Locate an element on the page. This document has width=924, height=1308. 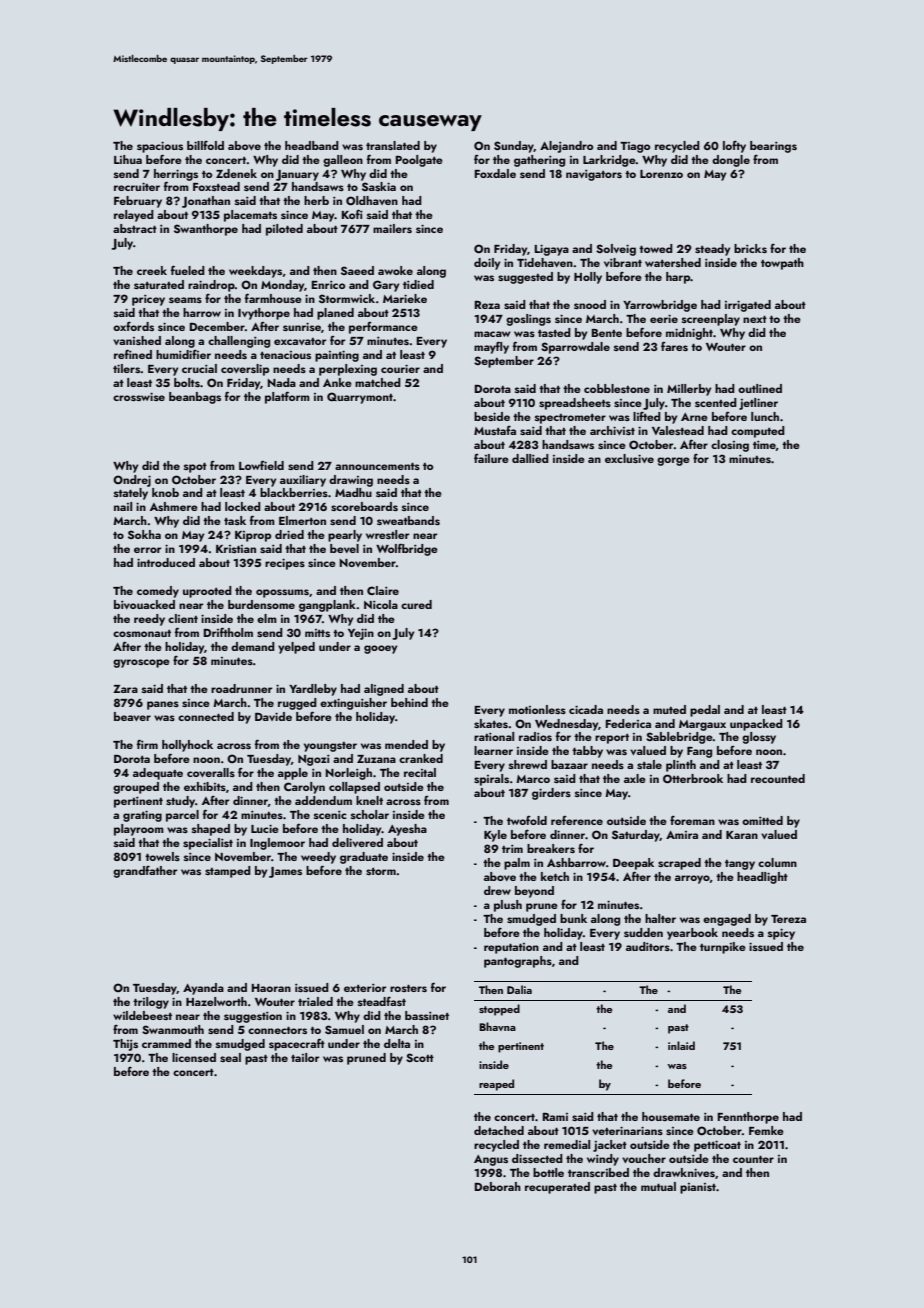
muted is located at coordinates (669, 709).
